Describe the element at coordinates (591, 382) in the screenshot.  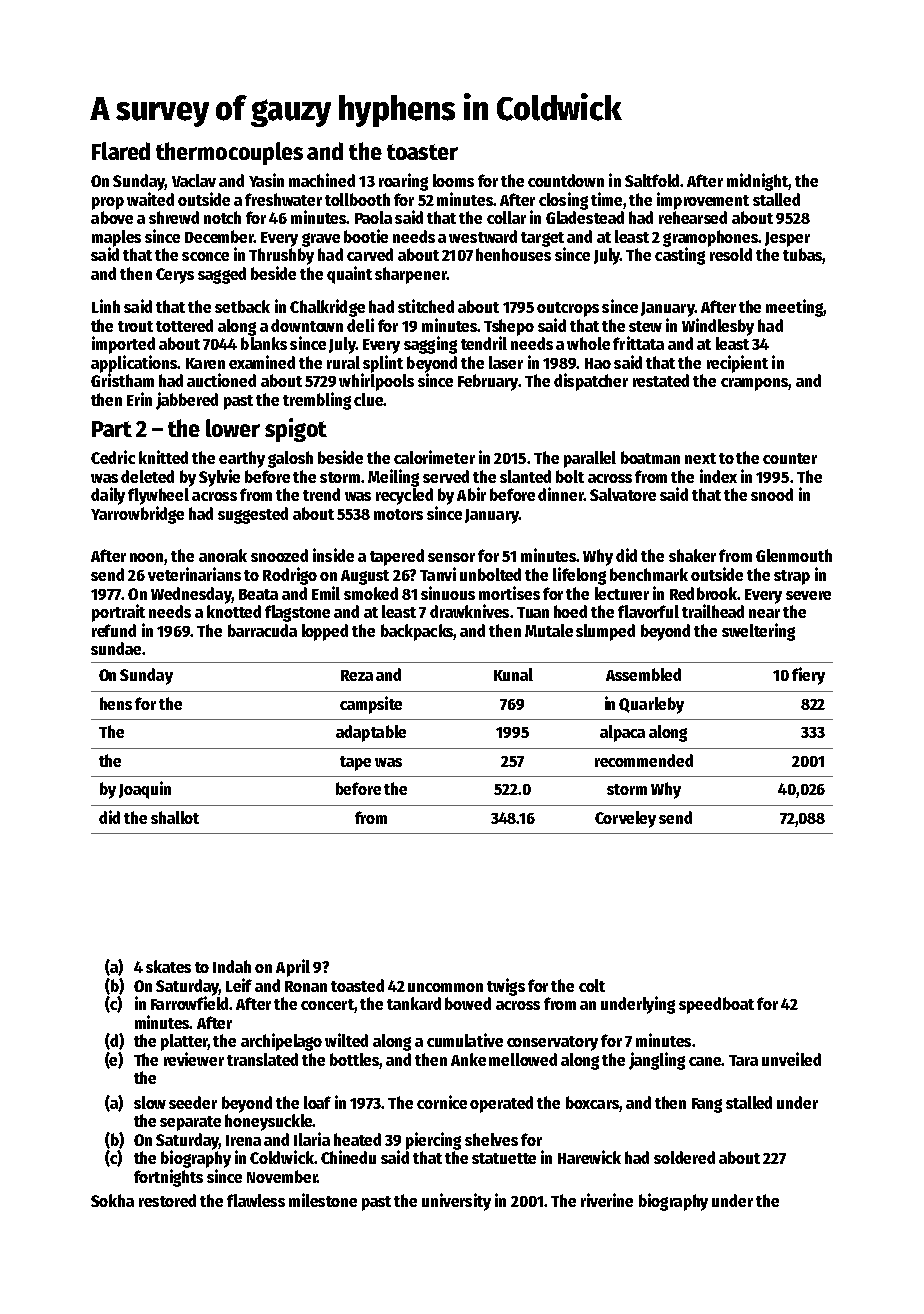
I see `dispatcher` at that location.
